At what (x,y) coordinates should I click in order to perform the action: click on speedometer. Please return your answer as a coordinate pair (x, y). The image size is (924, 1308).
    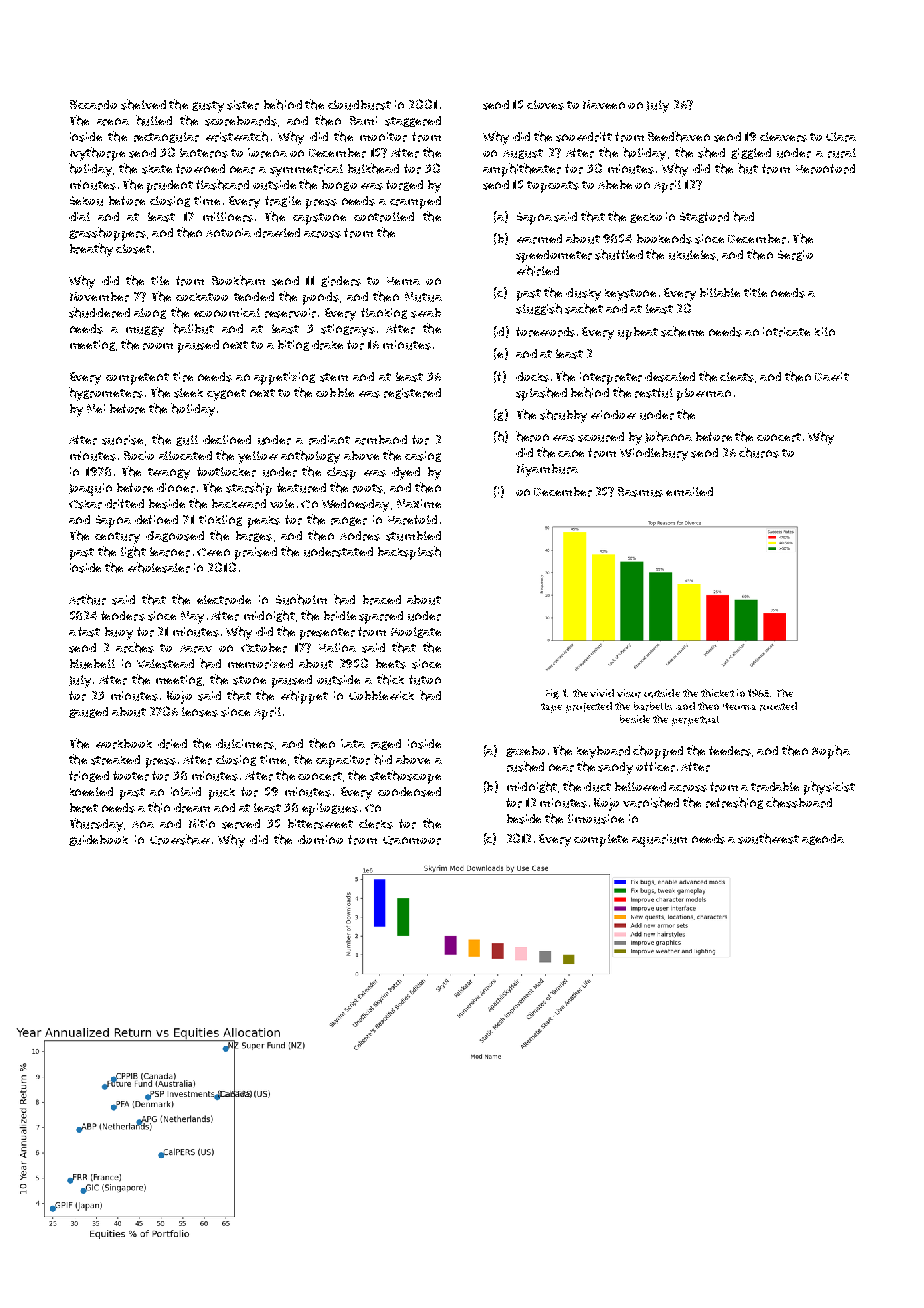
    Looking at the image, I should click on (554, 256).
